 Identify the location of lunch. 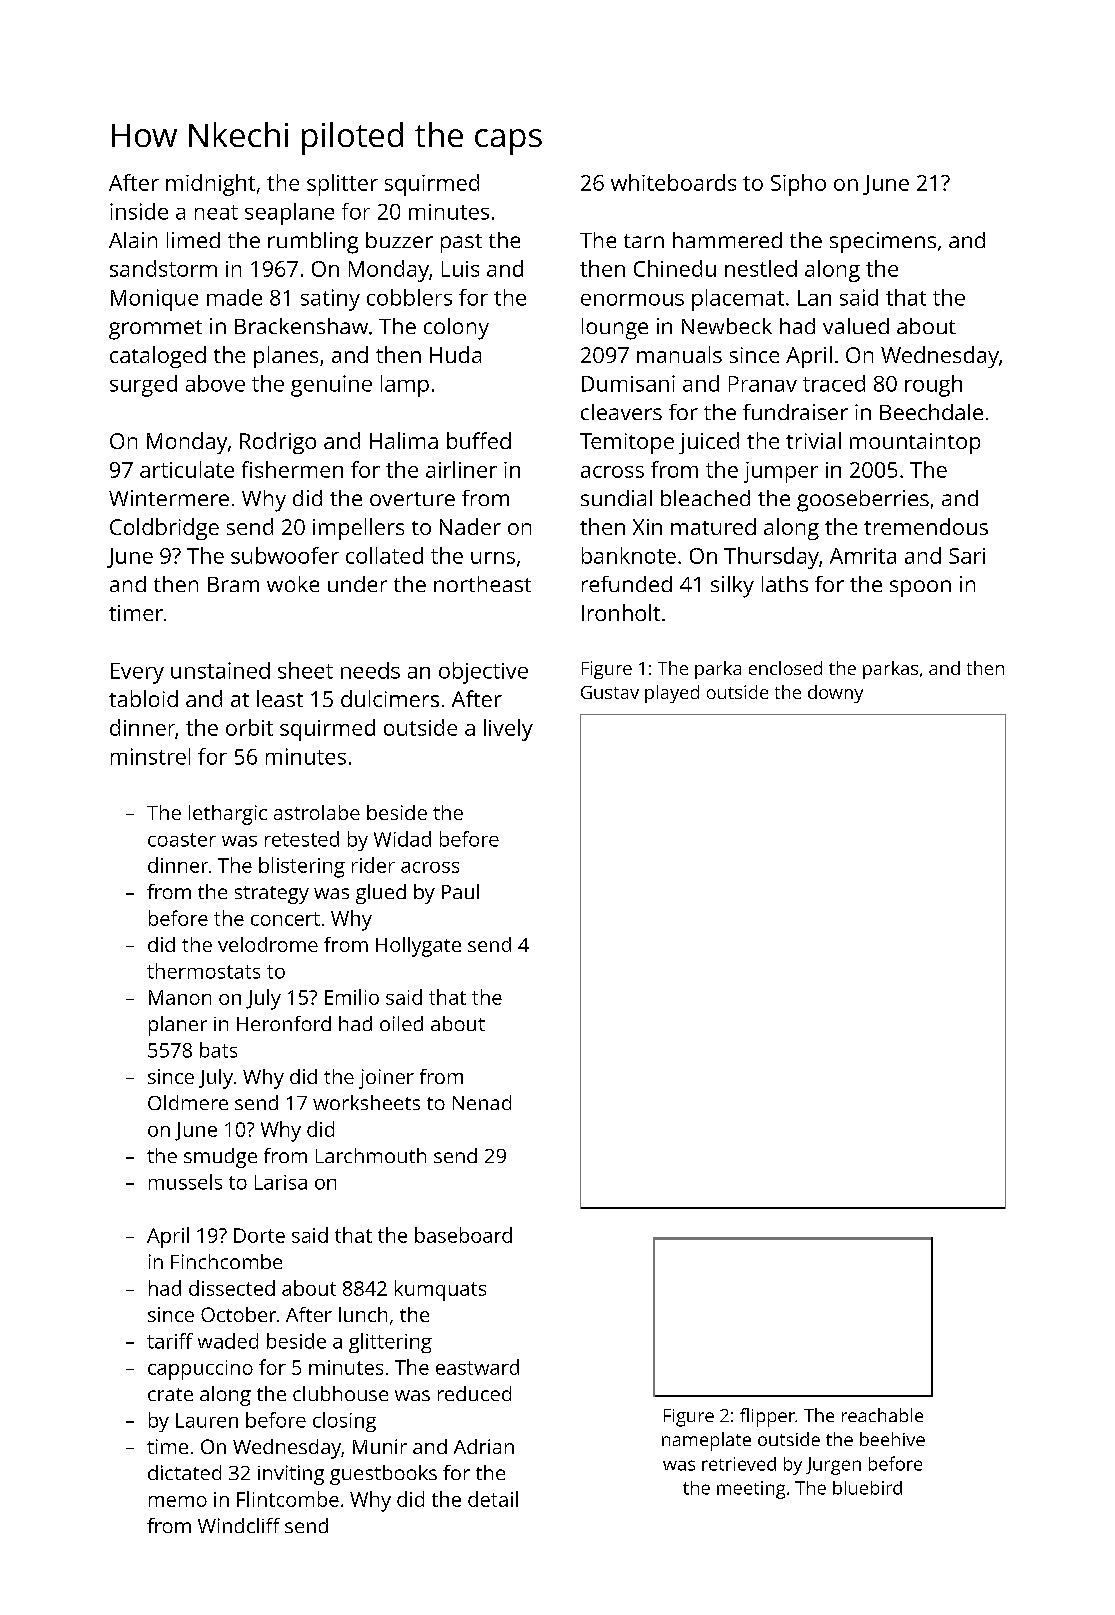
(363, 1314).
